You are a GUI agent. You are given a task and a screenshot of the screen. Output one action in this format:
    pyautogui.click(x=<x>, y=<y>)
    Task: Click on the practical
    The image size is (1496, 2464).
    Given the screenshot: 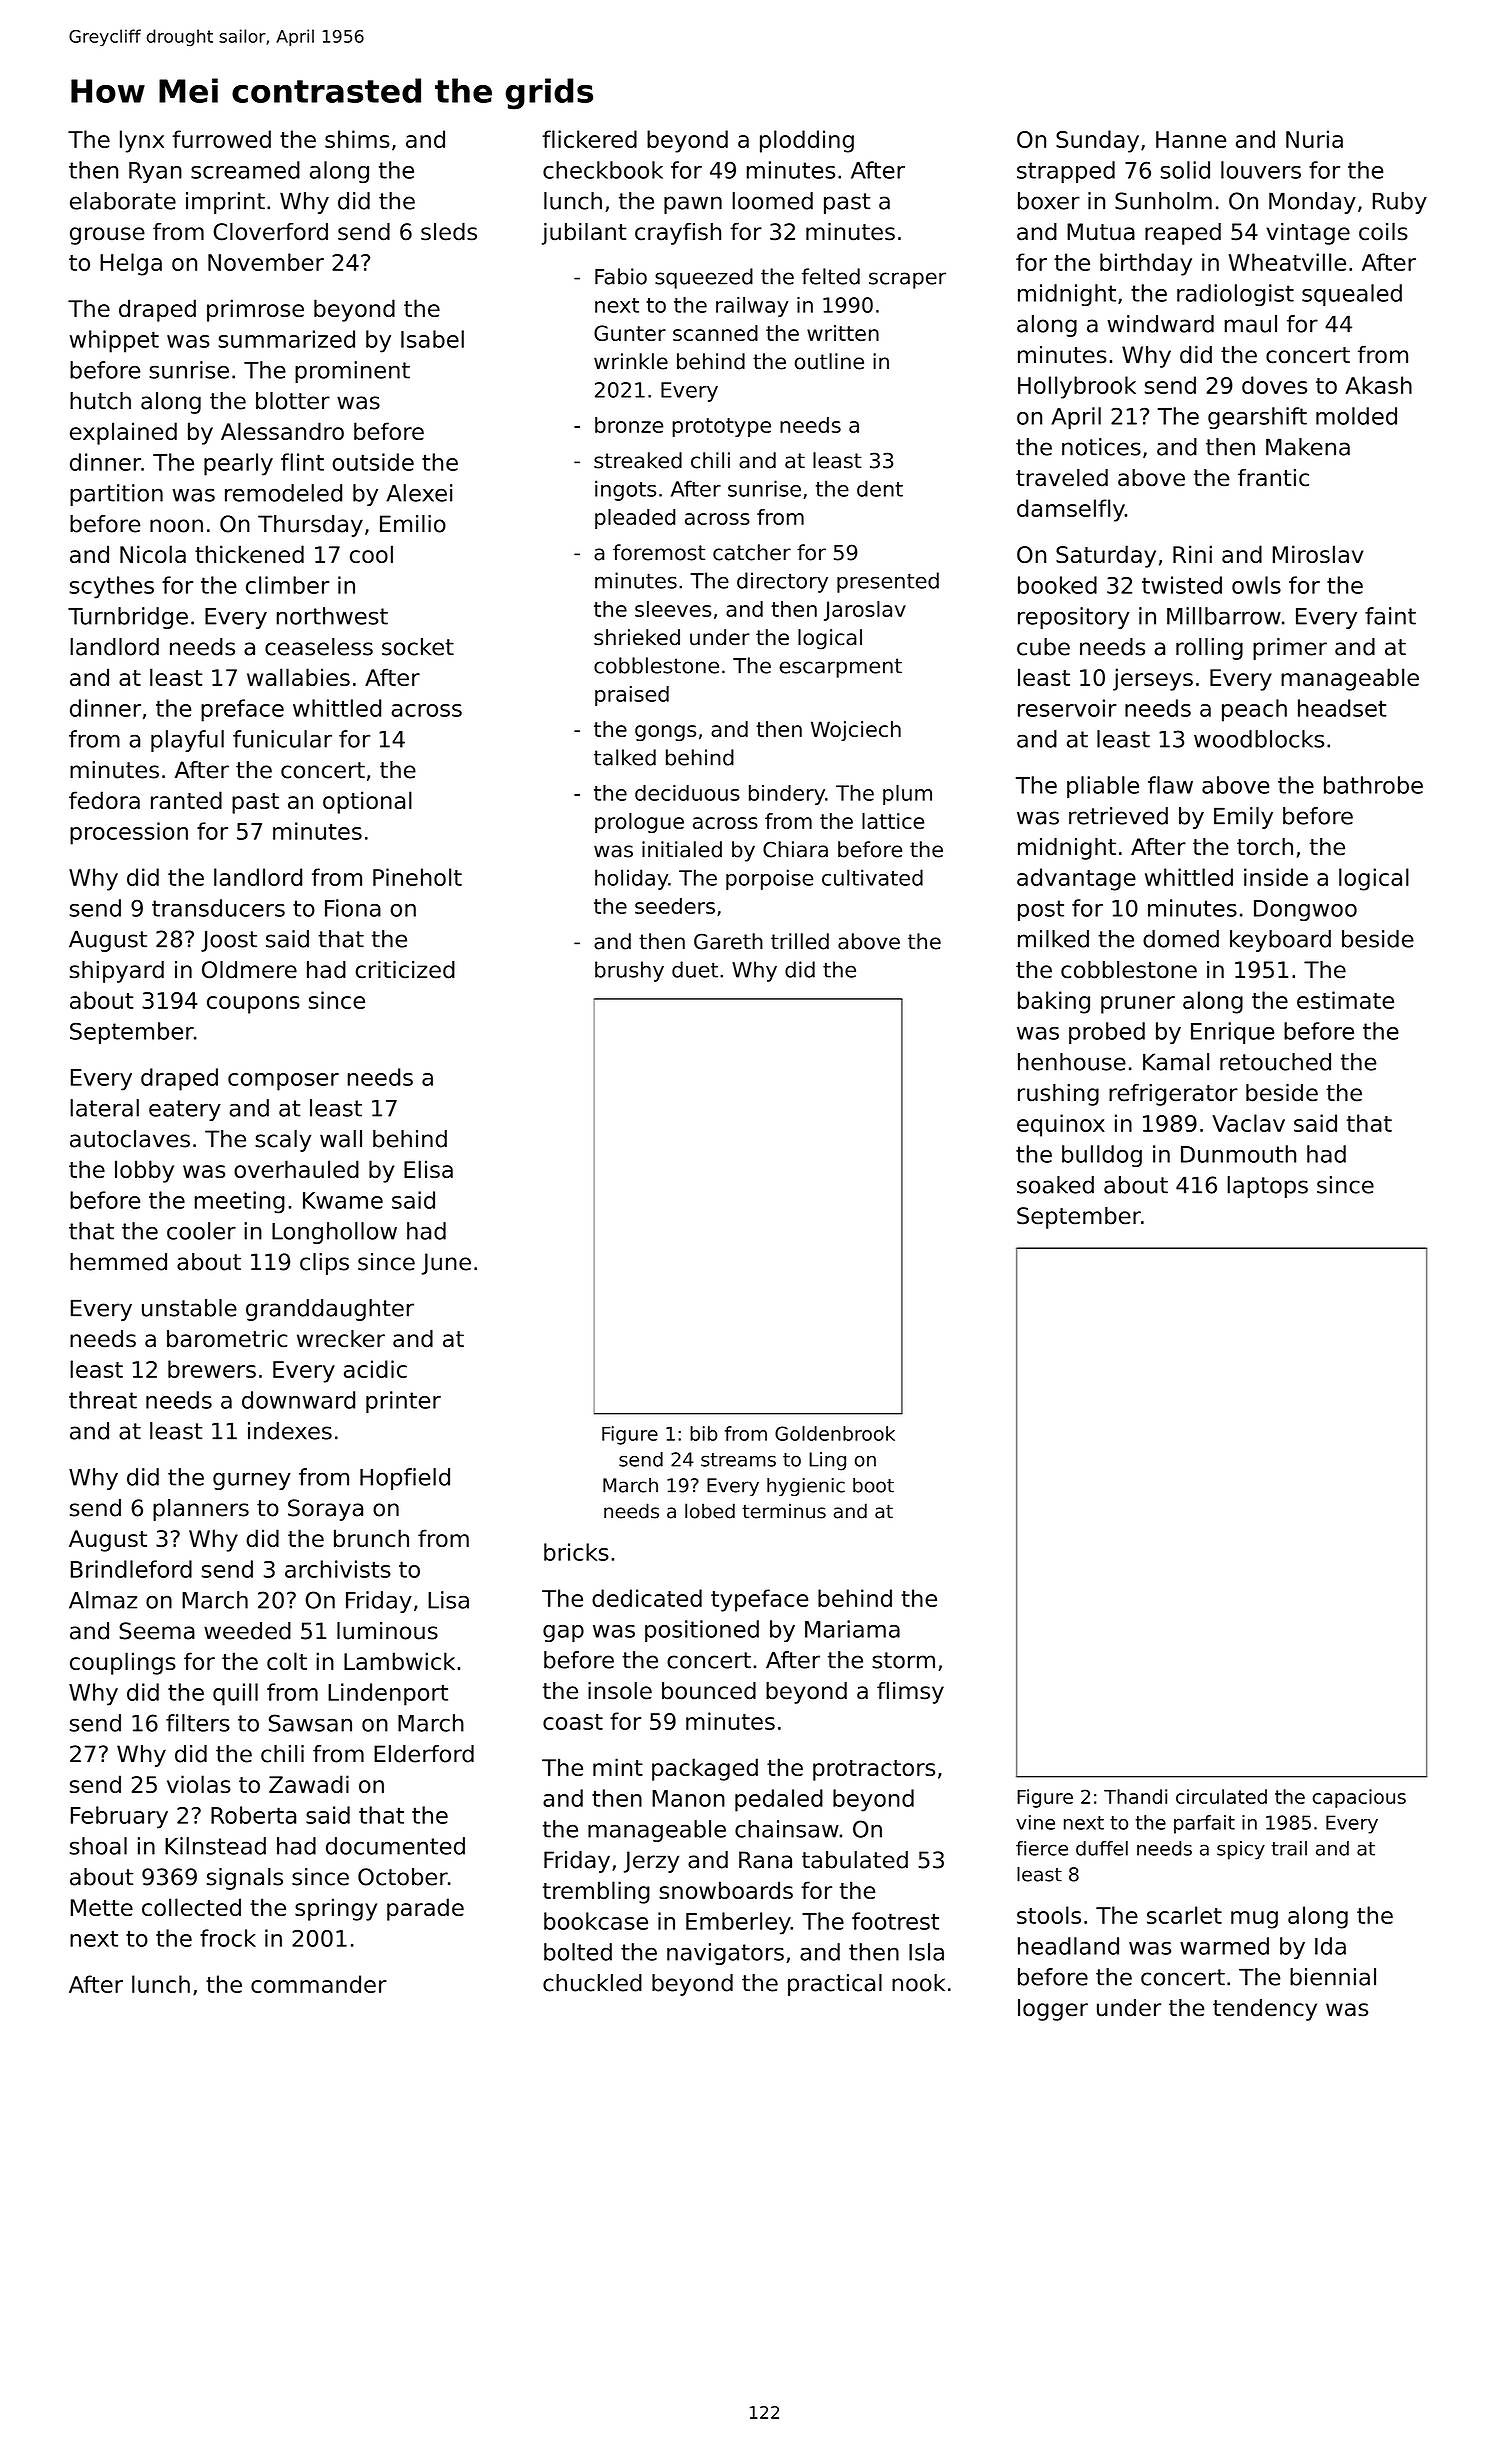 What is the action you would take?
    pyautogui.click(x=835, y=1985)
